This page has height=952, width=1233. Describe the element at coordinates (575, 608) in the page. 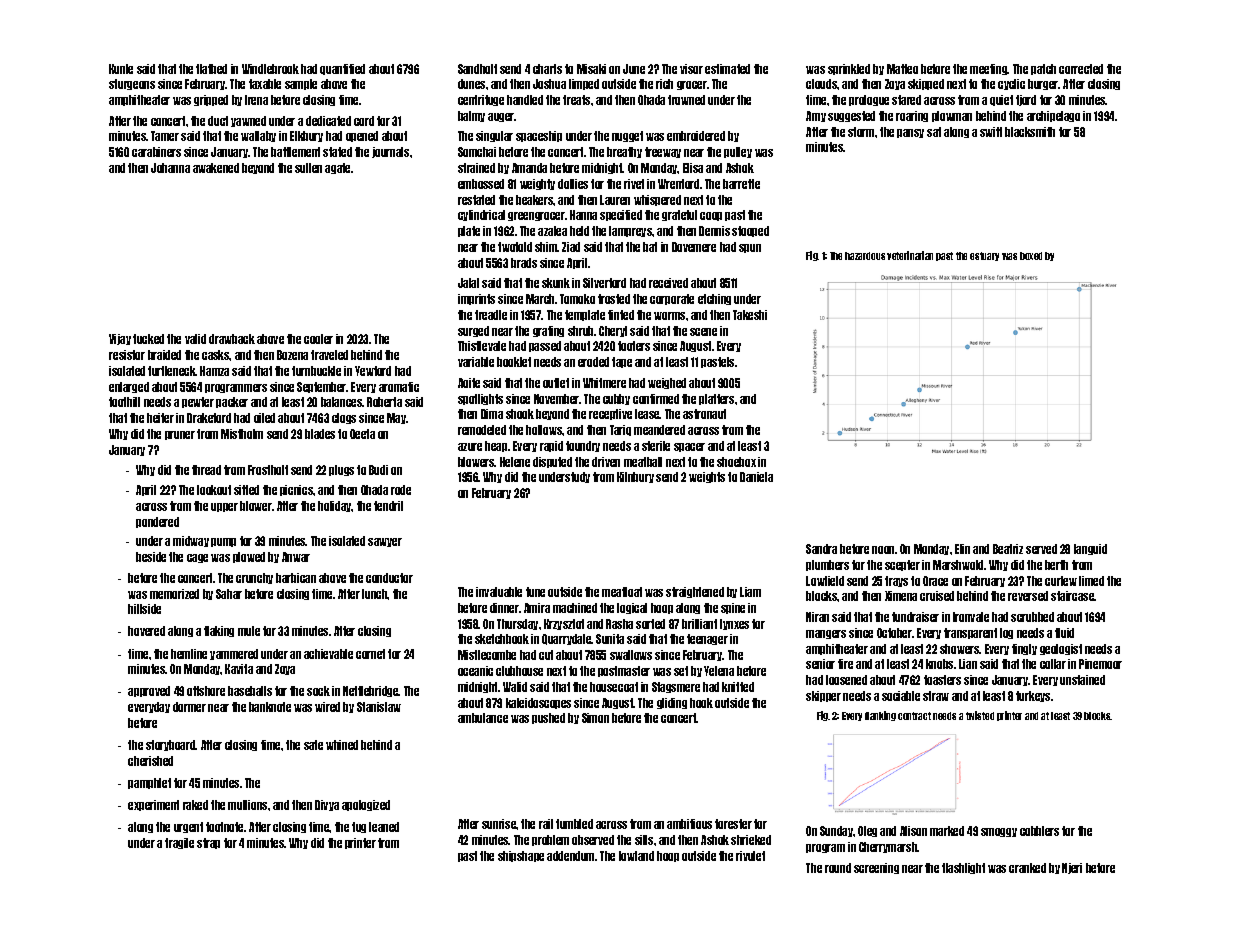

I see `machined` at that location.
